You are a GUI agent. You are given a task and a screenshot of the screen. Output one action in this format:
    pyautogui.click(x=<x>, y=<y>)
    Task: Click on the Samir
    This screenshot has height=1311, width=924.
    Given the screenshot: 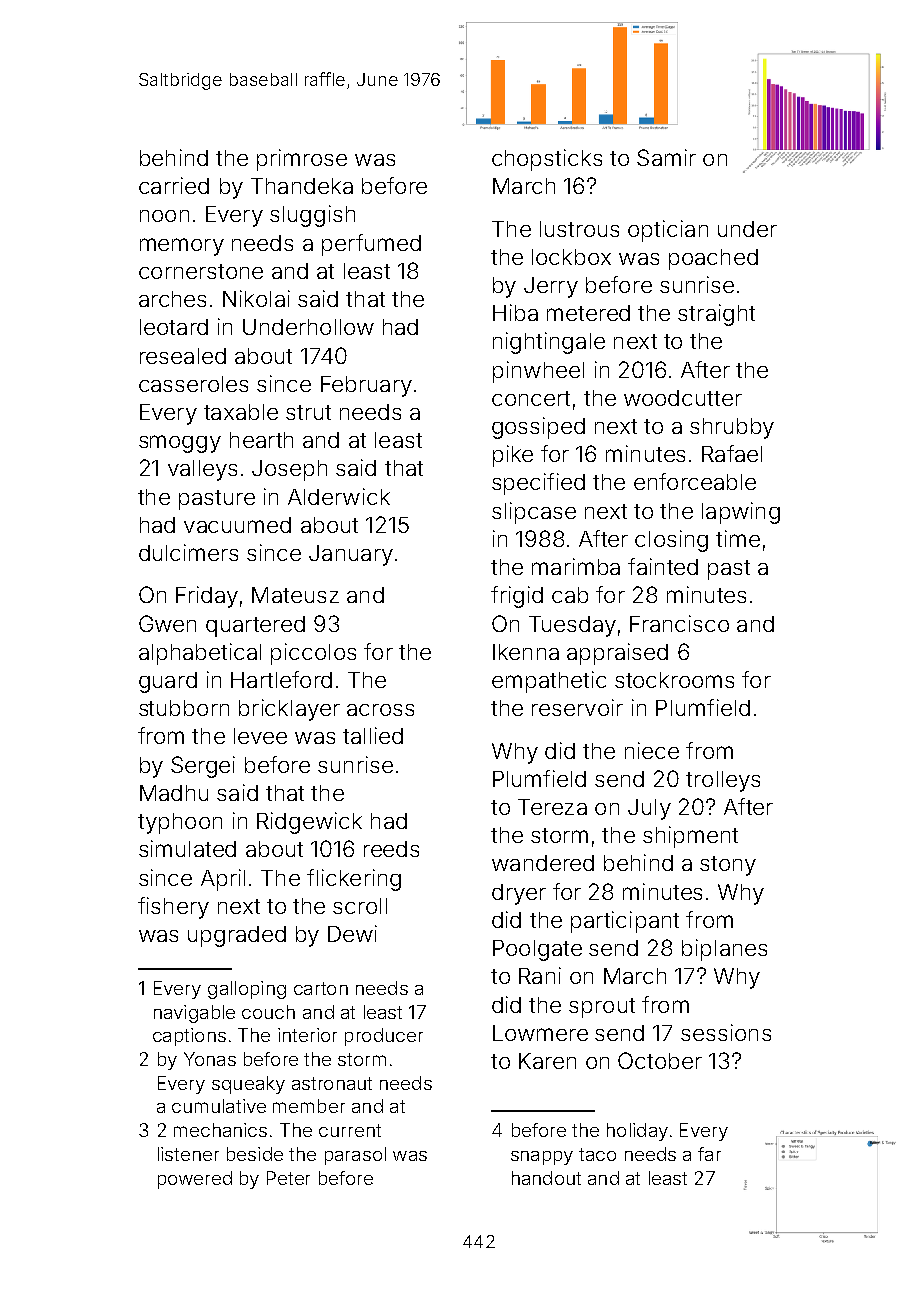 What is the action you would take?
    pyautogui.click(x=666, y=157)
